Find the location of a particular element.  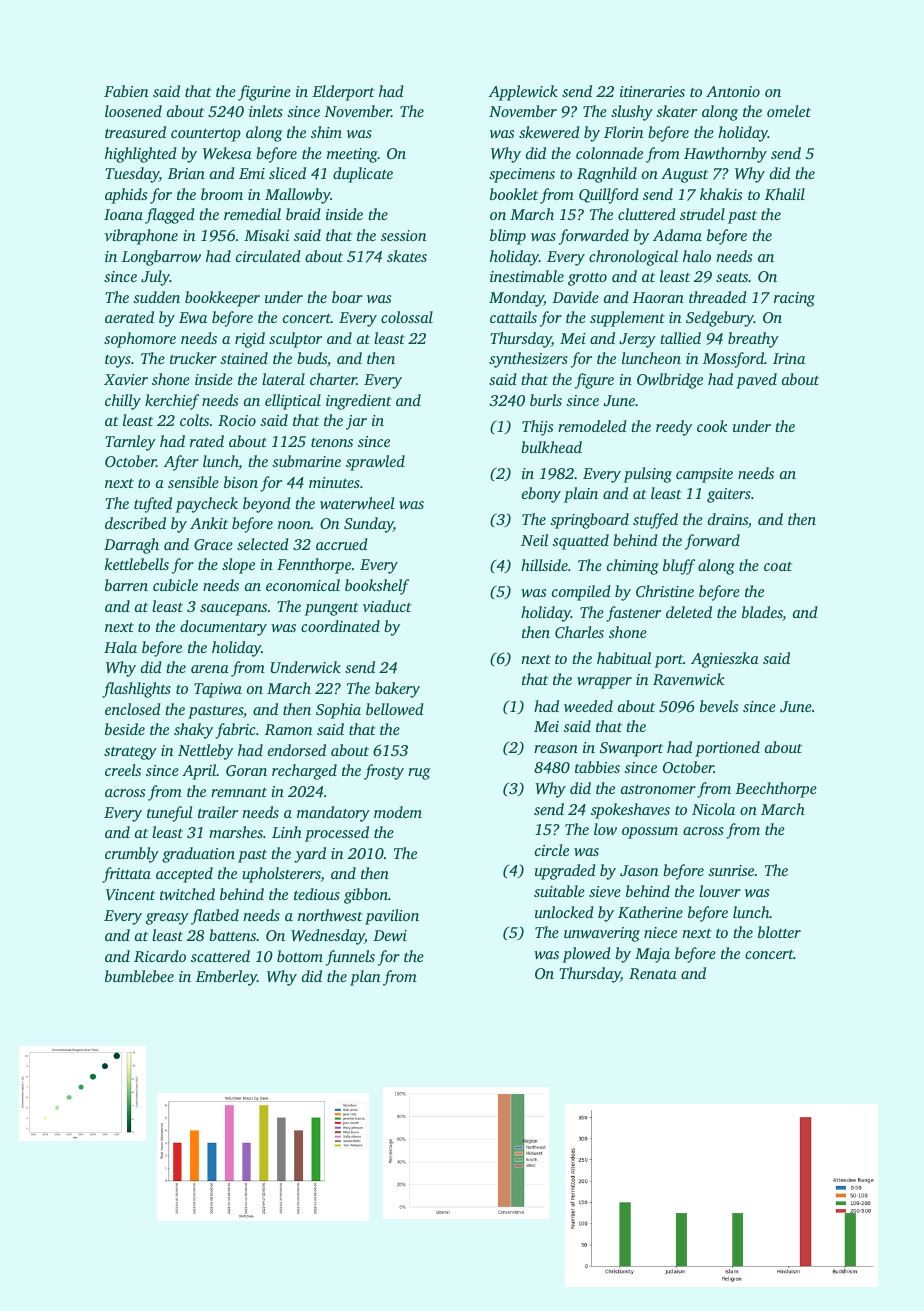

skewered is located at coordinates (549, 132).
